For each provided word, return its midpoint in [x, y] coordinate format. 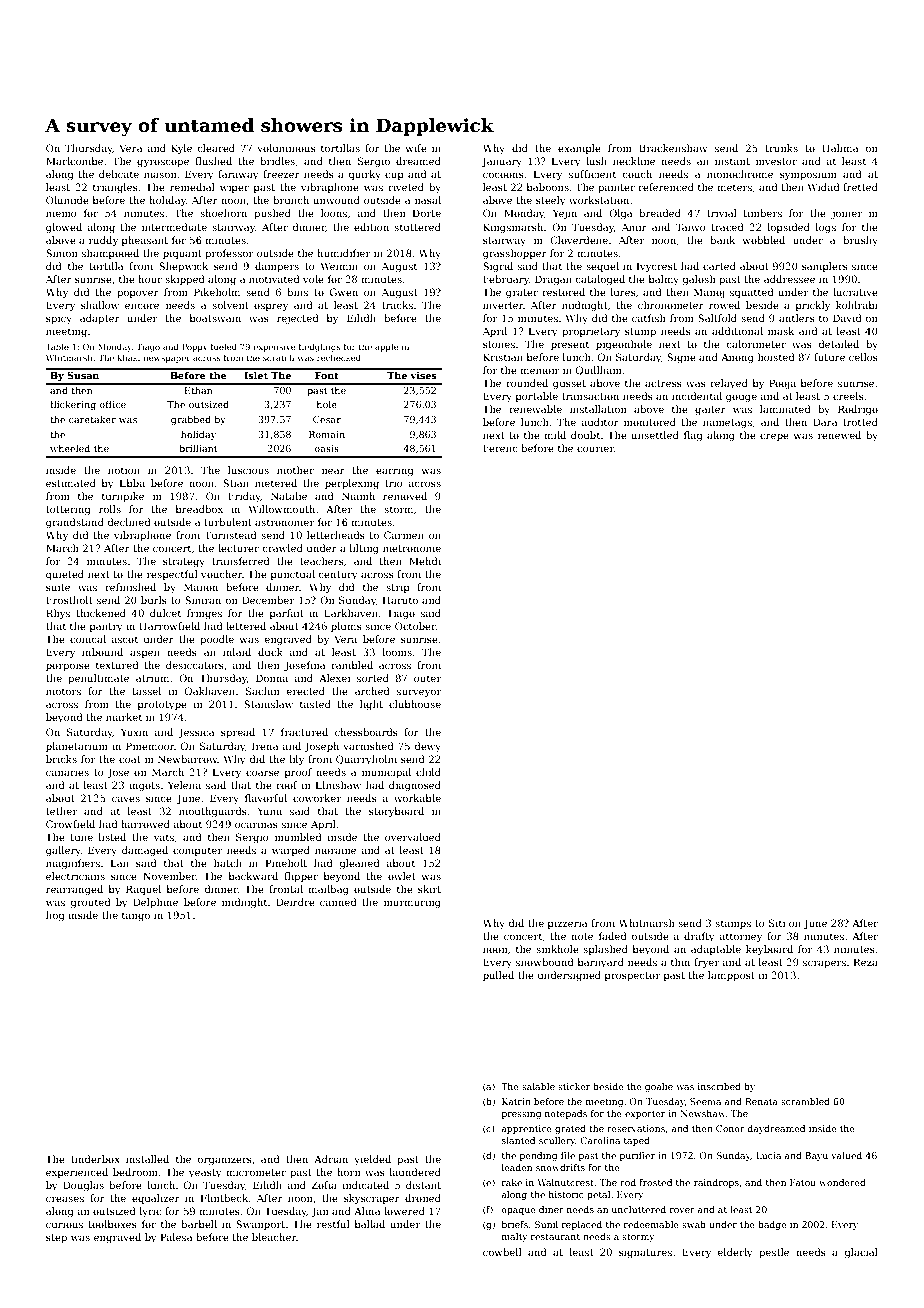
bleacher [274, 1237]
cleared [216, 148]
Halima [840, 148]
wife [416, 148]
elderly [735, 1253]
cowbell [502, 1252]
